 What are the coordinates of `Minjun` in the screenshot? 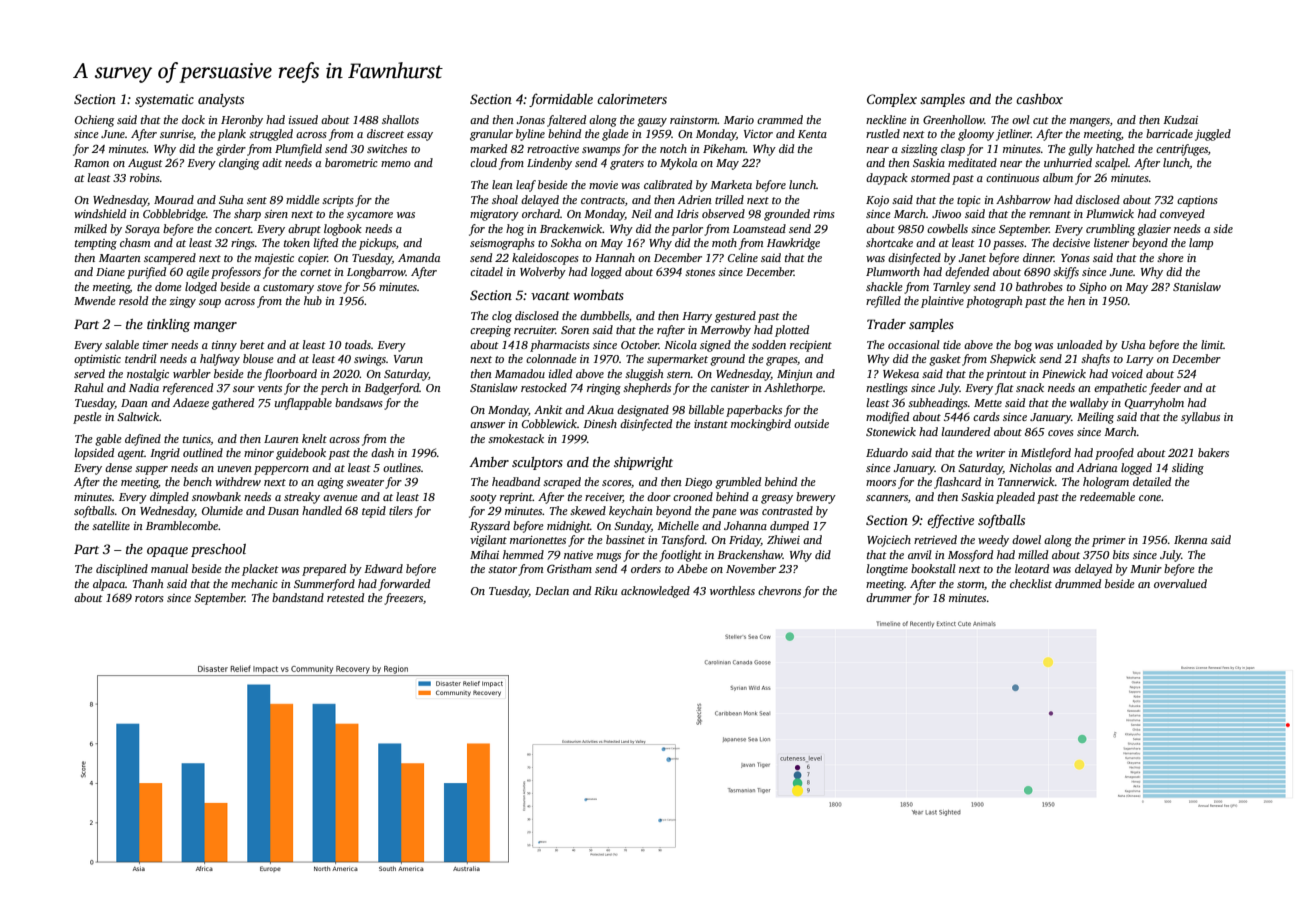 It's located at (795, 375).
